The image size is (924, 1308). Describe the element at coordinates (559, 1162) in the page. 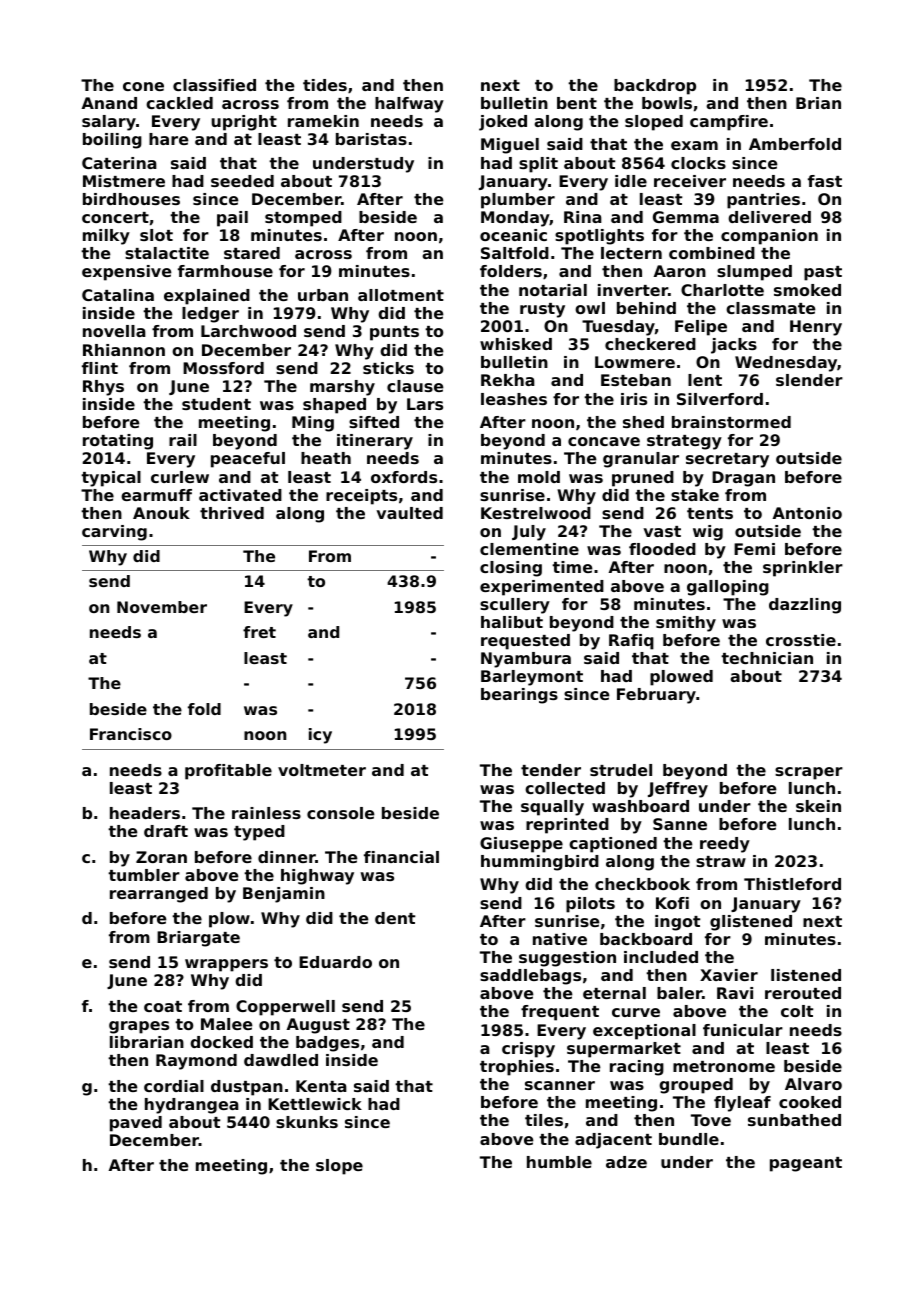

I see `humble` at that location.
